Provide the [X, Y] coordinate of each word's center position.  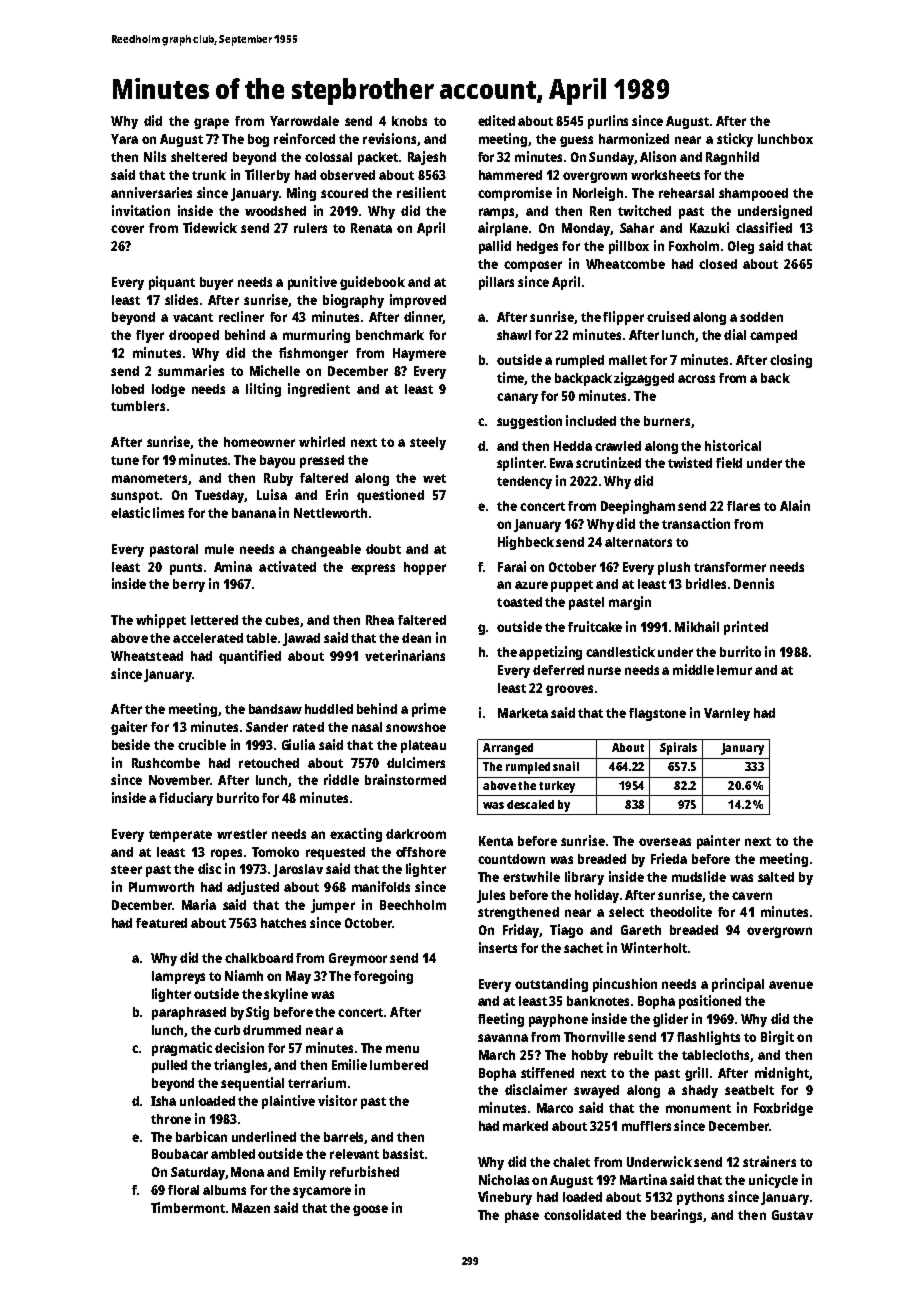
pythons [700, 1198]
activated [287, 566]
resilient [421, 192]
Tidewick [210, 227]
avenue [791, 985]
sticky [735, 140]
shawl [514, 335]
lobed [128, 389]
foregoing [383, 977]
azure [531, 585]
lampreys [178, 977]
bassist [403, 1153]
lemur [734, 670]
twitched [644, 210]
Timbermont [188, 1207]
